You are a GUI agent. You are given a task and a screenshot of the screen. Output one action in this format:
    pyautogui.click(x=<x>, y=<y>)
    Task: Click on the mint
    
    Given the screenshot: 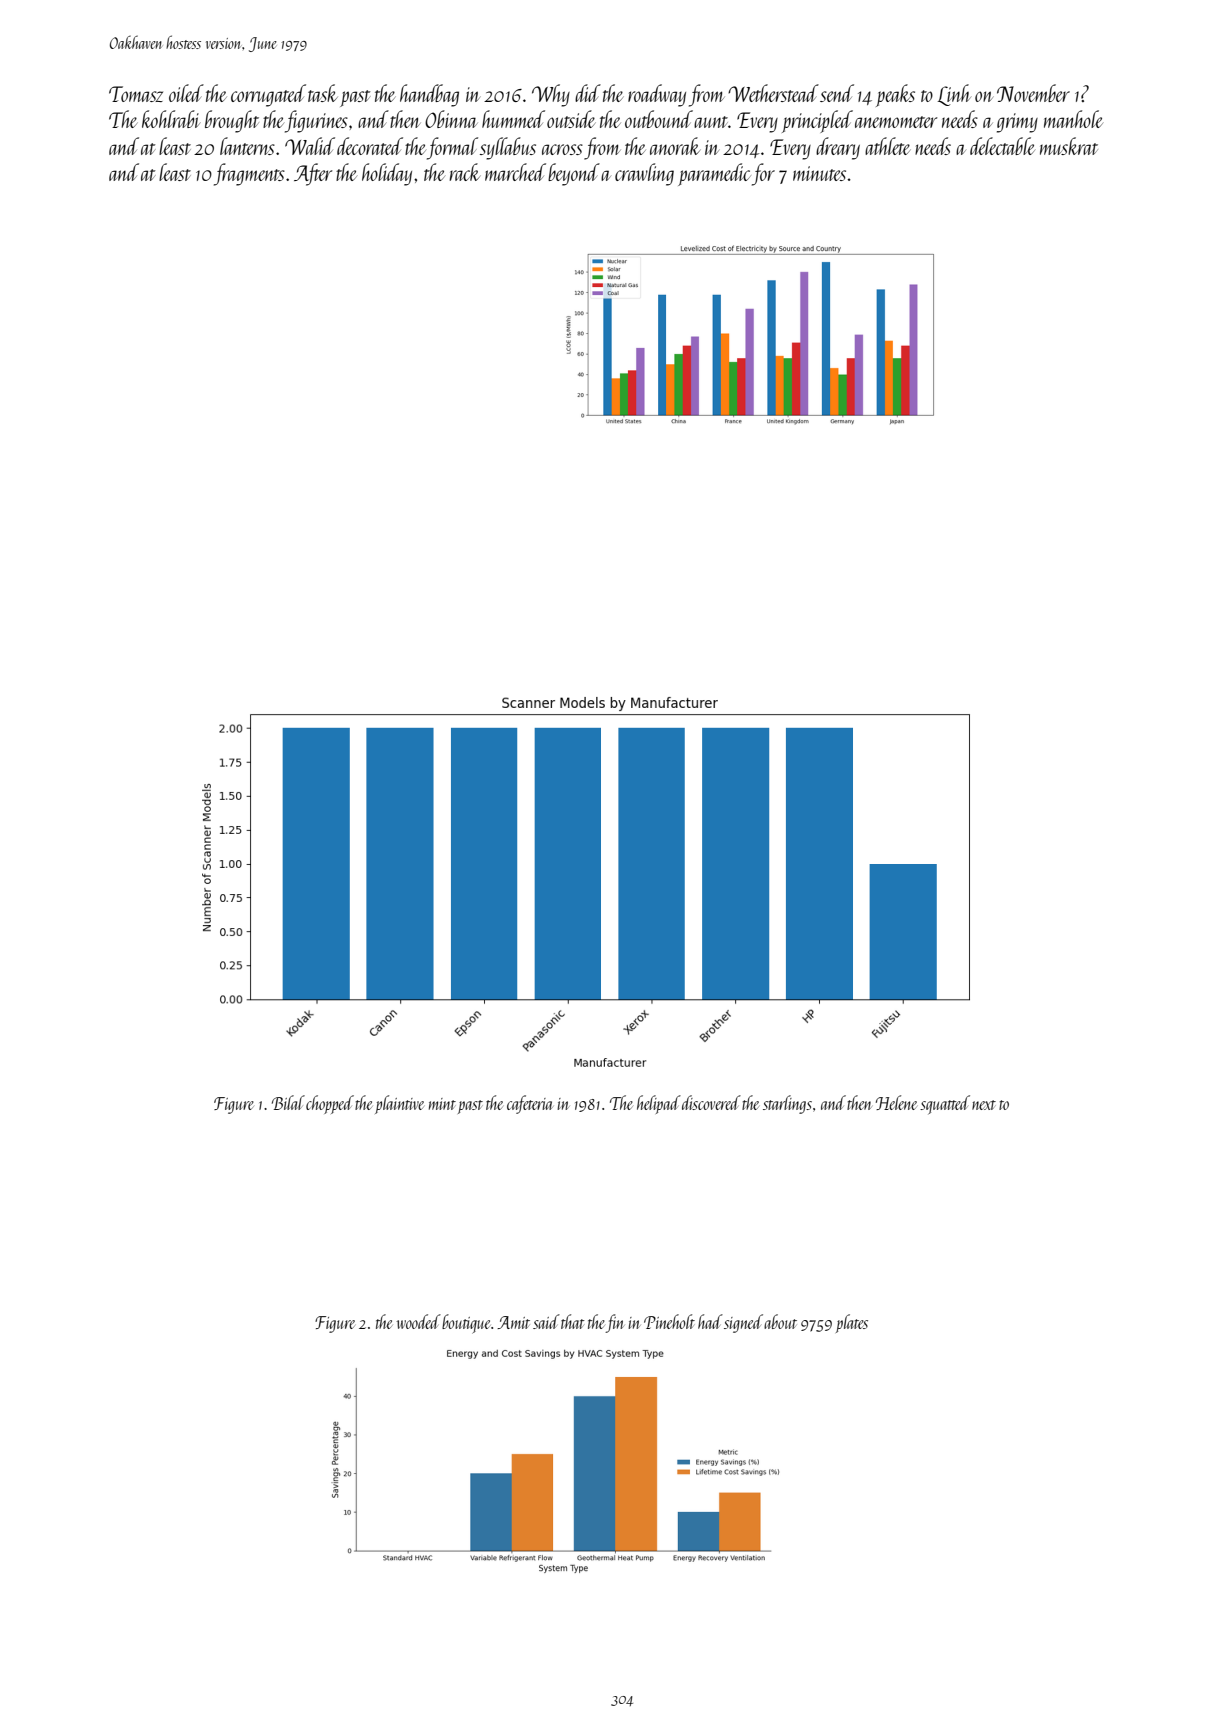 What is the action you would take?
    pyautogui.click(x=442, y=1104)
